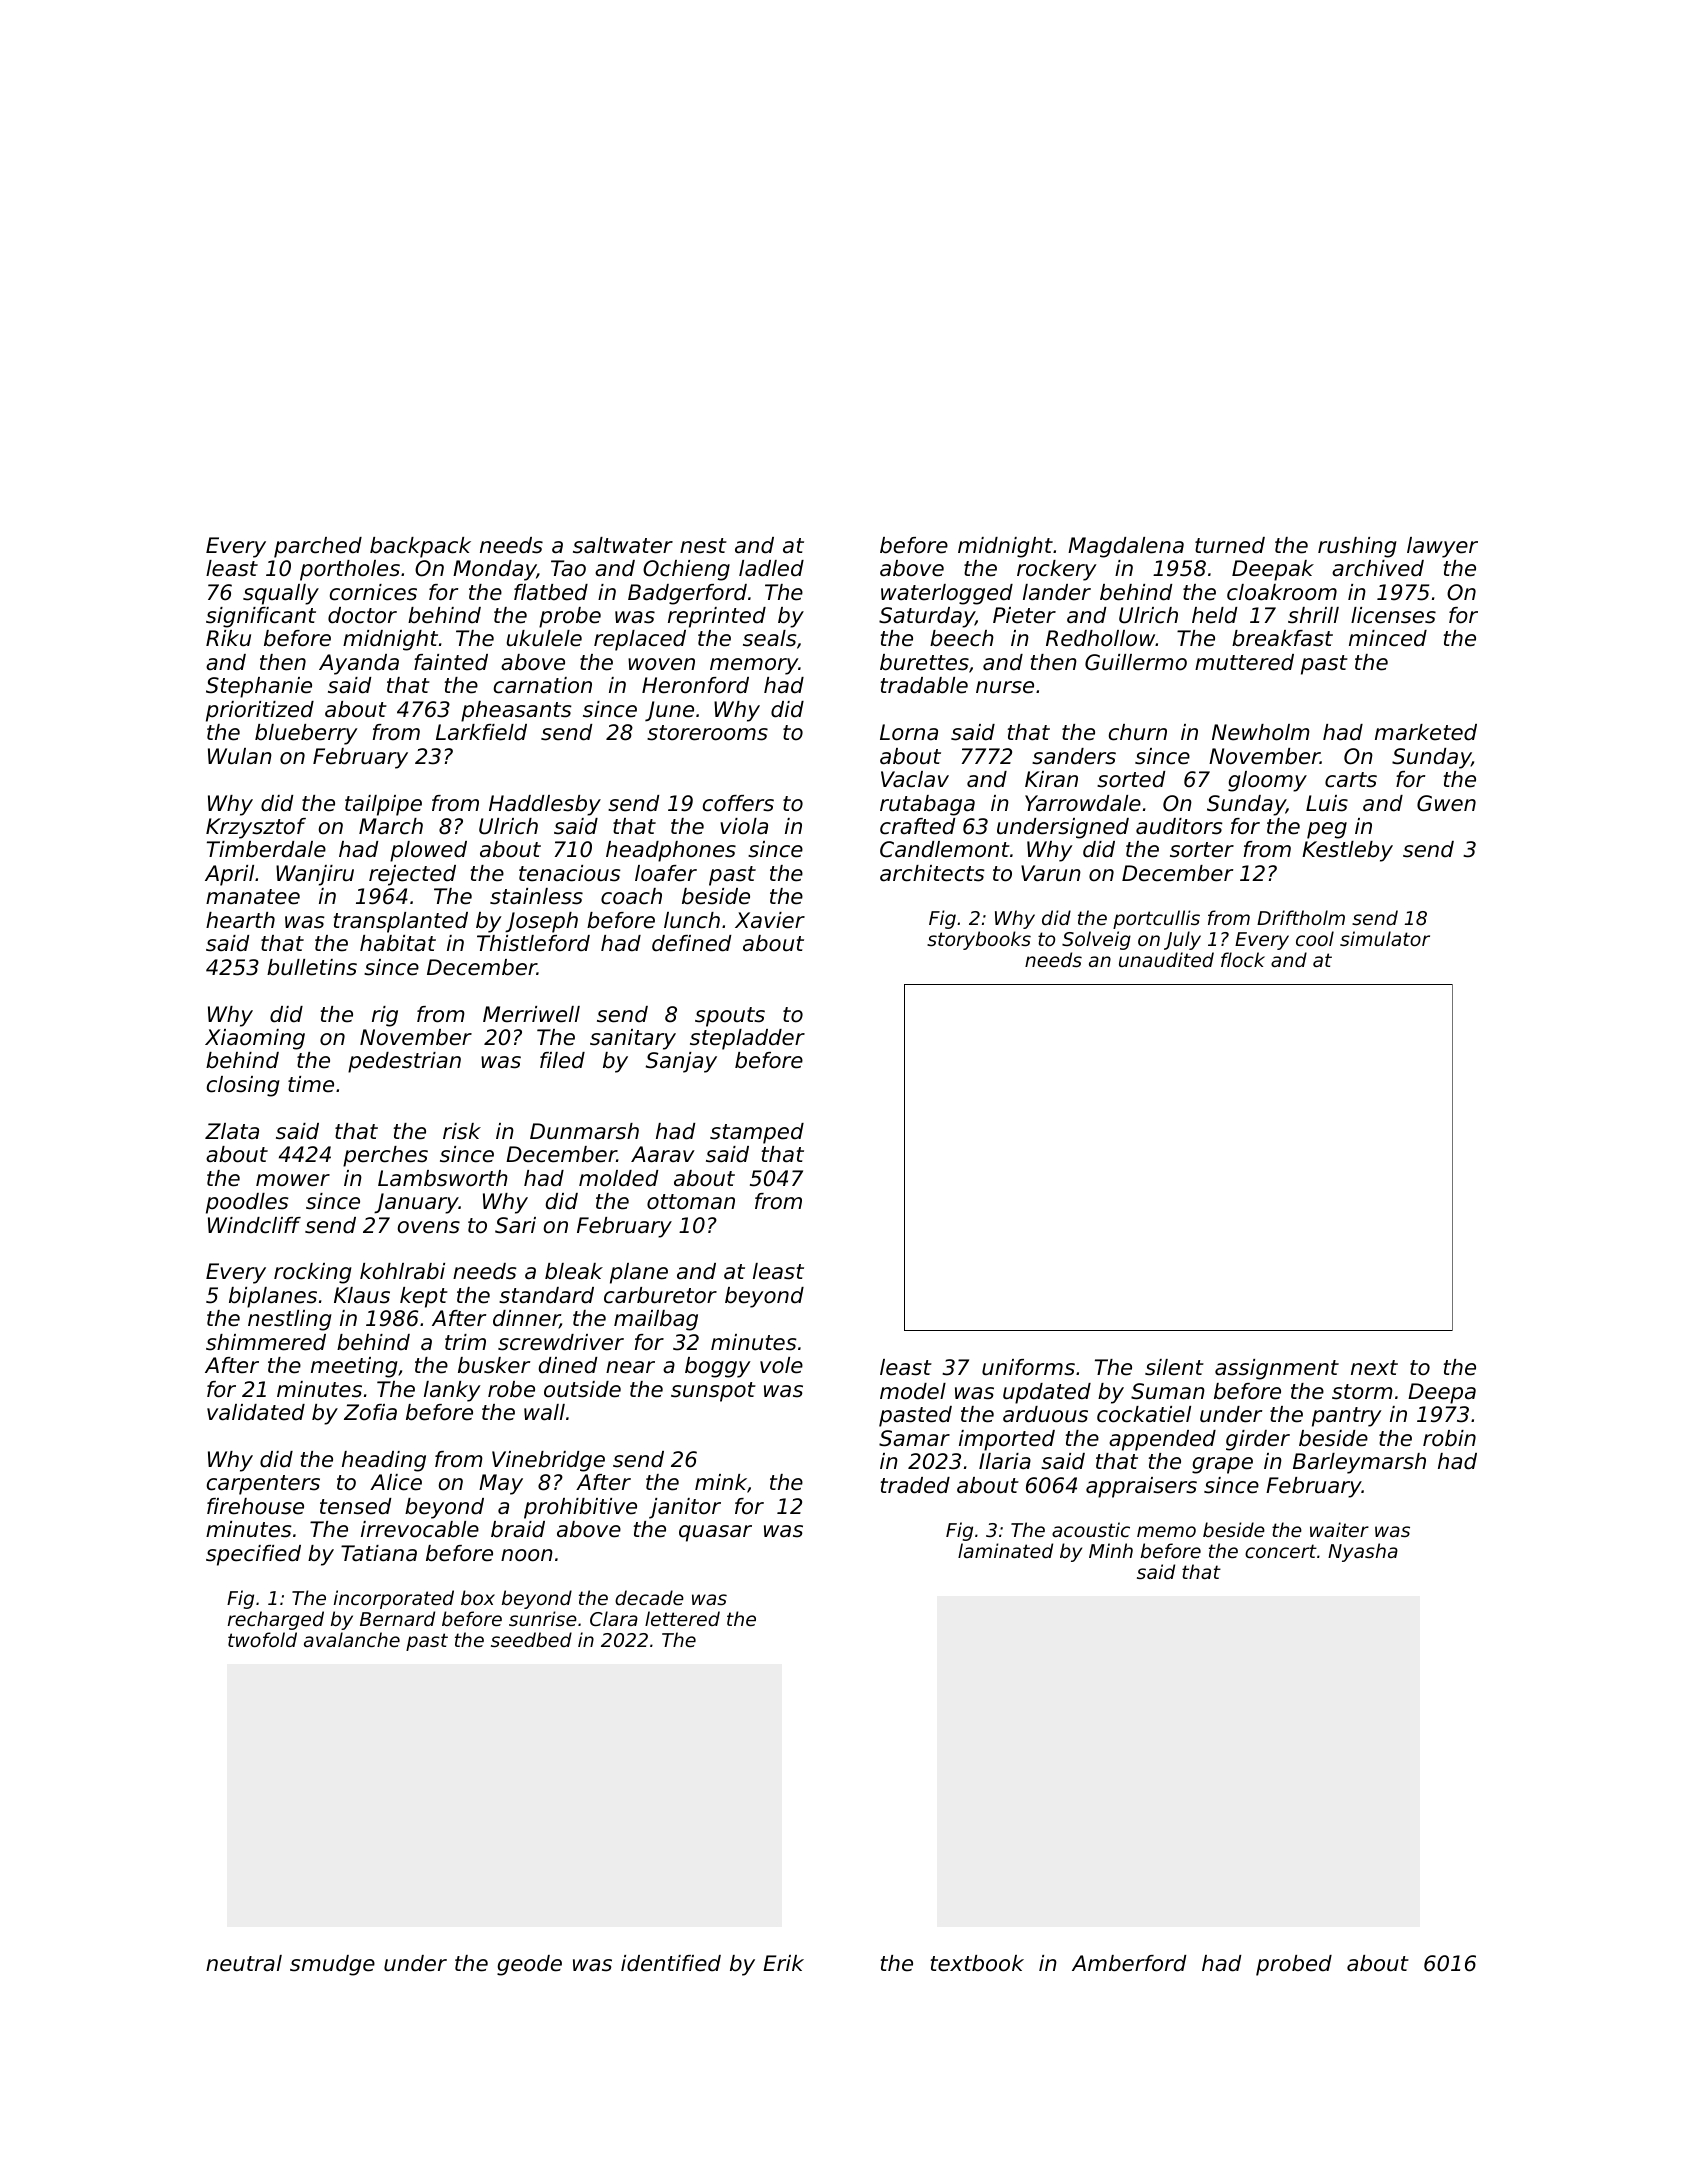 This document has width=1683, height=2178. What do you see at coordinates (1182, 940) in the document?
I see `July` at bounding box center [1182, 940].
